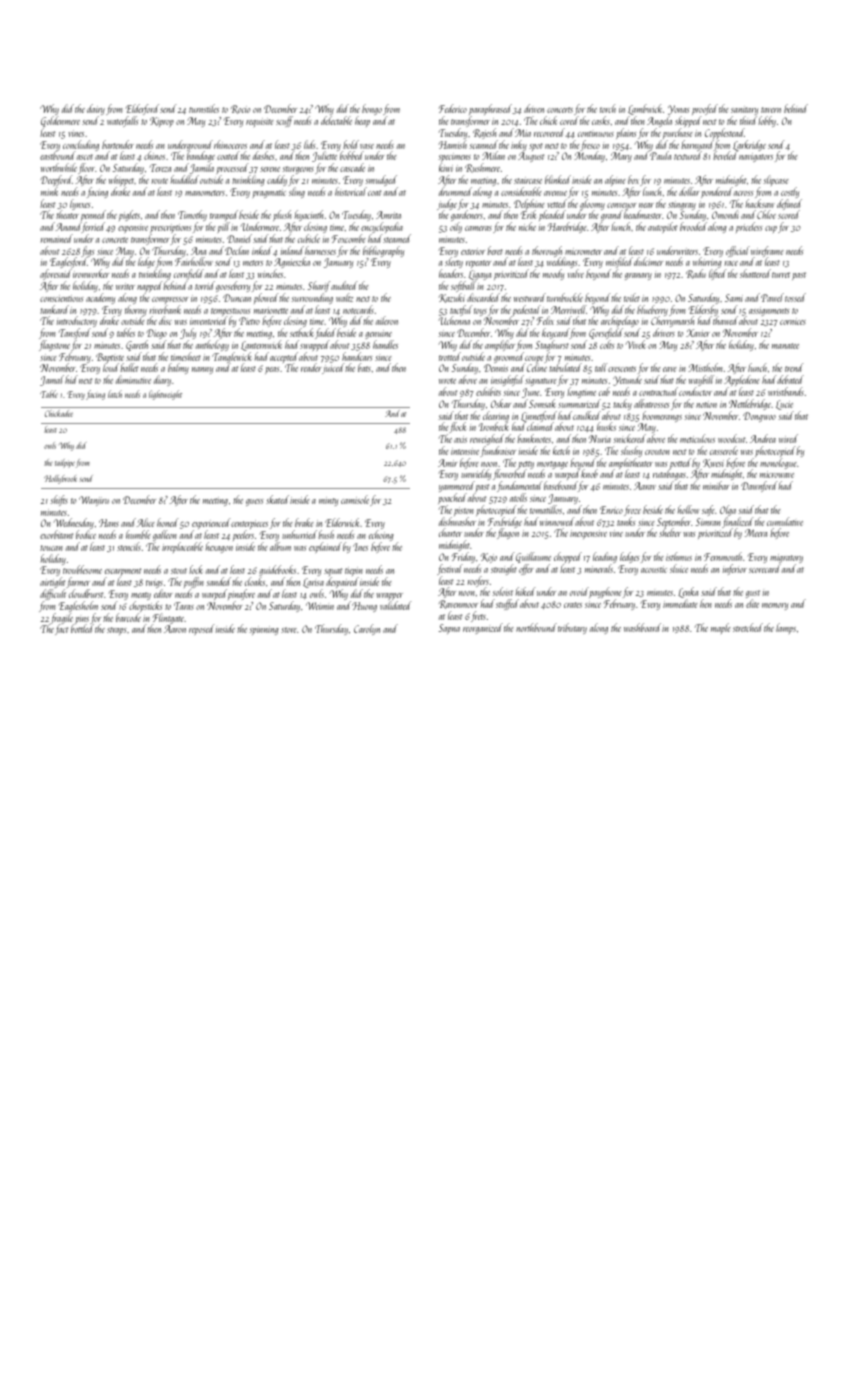  What do you see at coordinates (165, 395) in the screenshot?
I see `lightweight` at bounding box center [165, 395].
